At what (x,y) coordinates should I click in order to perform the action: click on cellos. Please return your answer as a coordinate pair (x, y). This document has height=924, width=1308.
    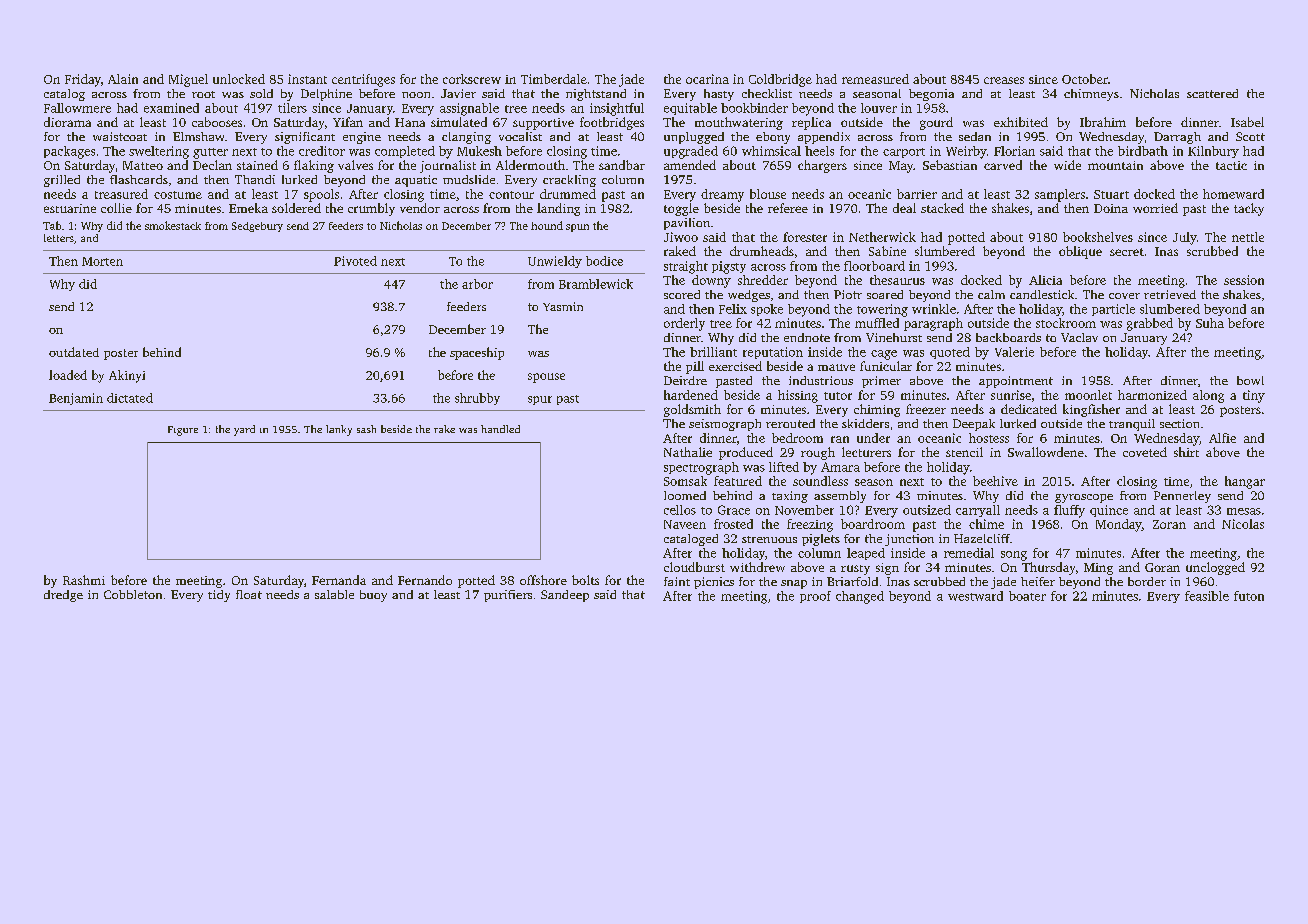
    Looking at the image, I should click on (680, 510).
